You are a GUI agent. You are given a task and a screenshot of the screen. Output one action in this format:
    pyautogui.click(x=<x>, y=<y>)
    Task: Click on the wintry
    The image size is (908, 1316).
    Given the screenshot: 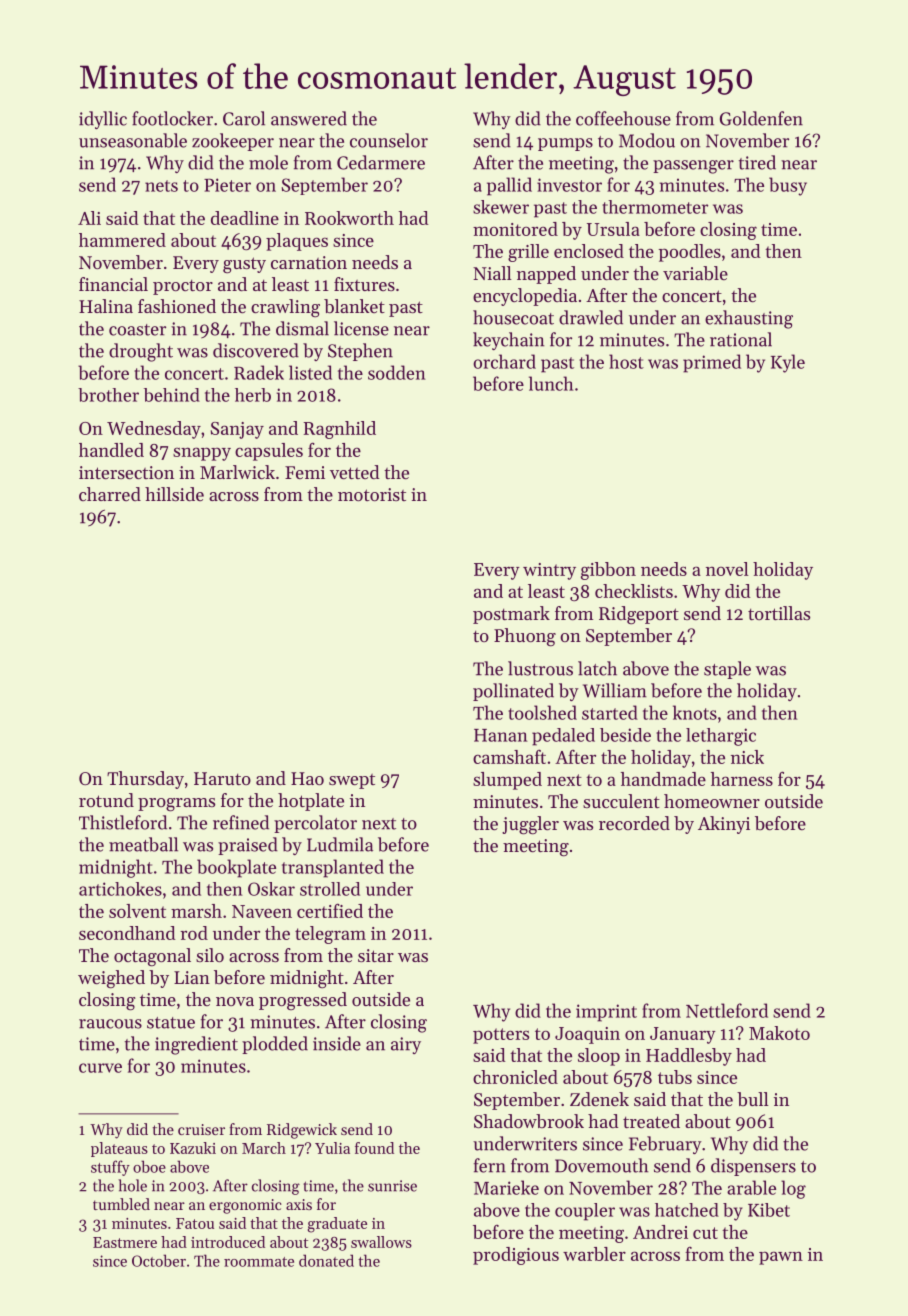 What is the action you would take?
    pyautogui.click(x=549, y=571)
